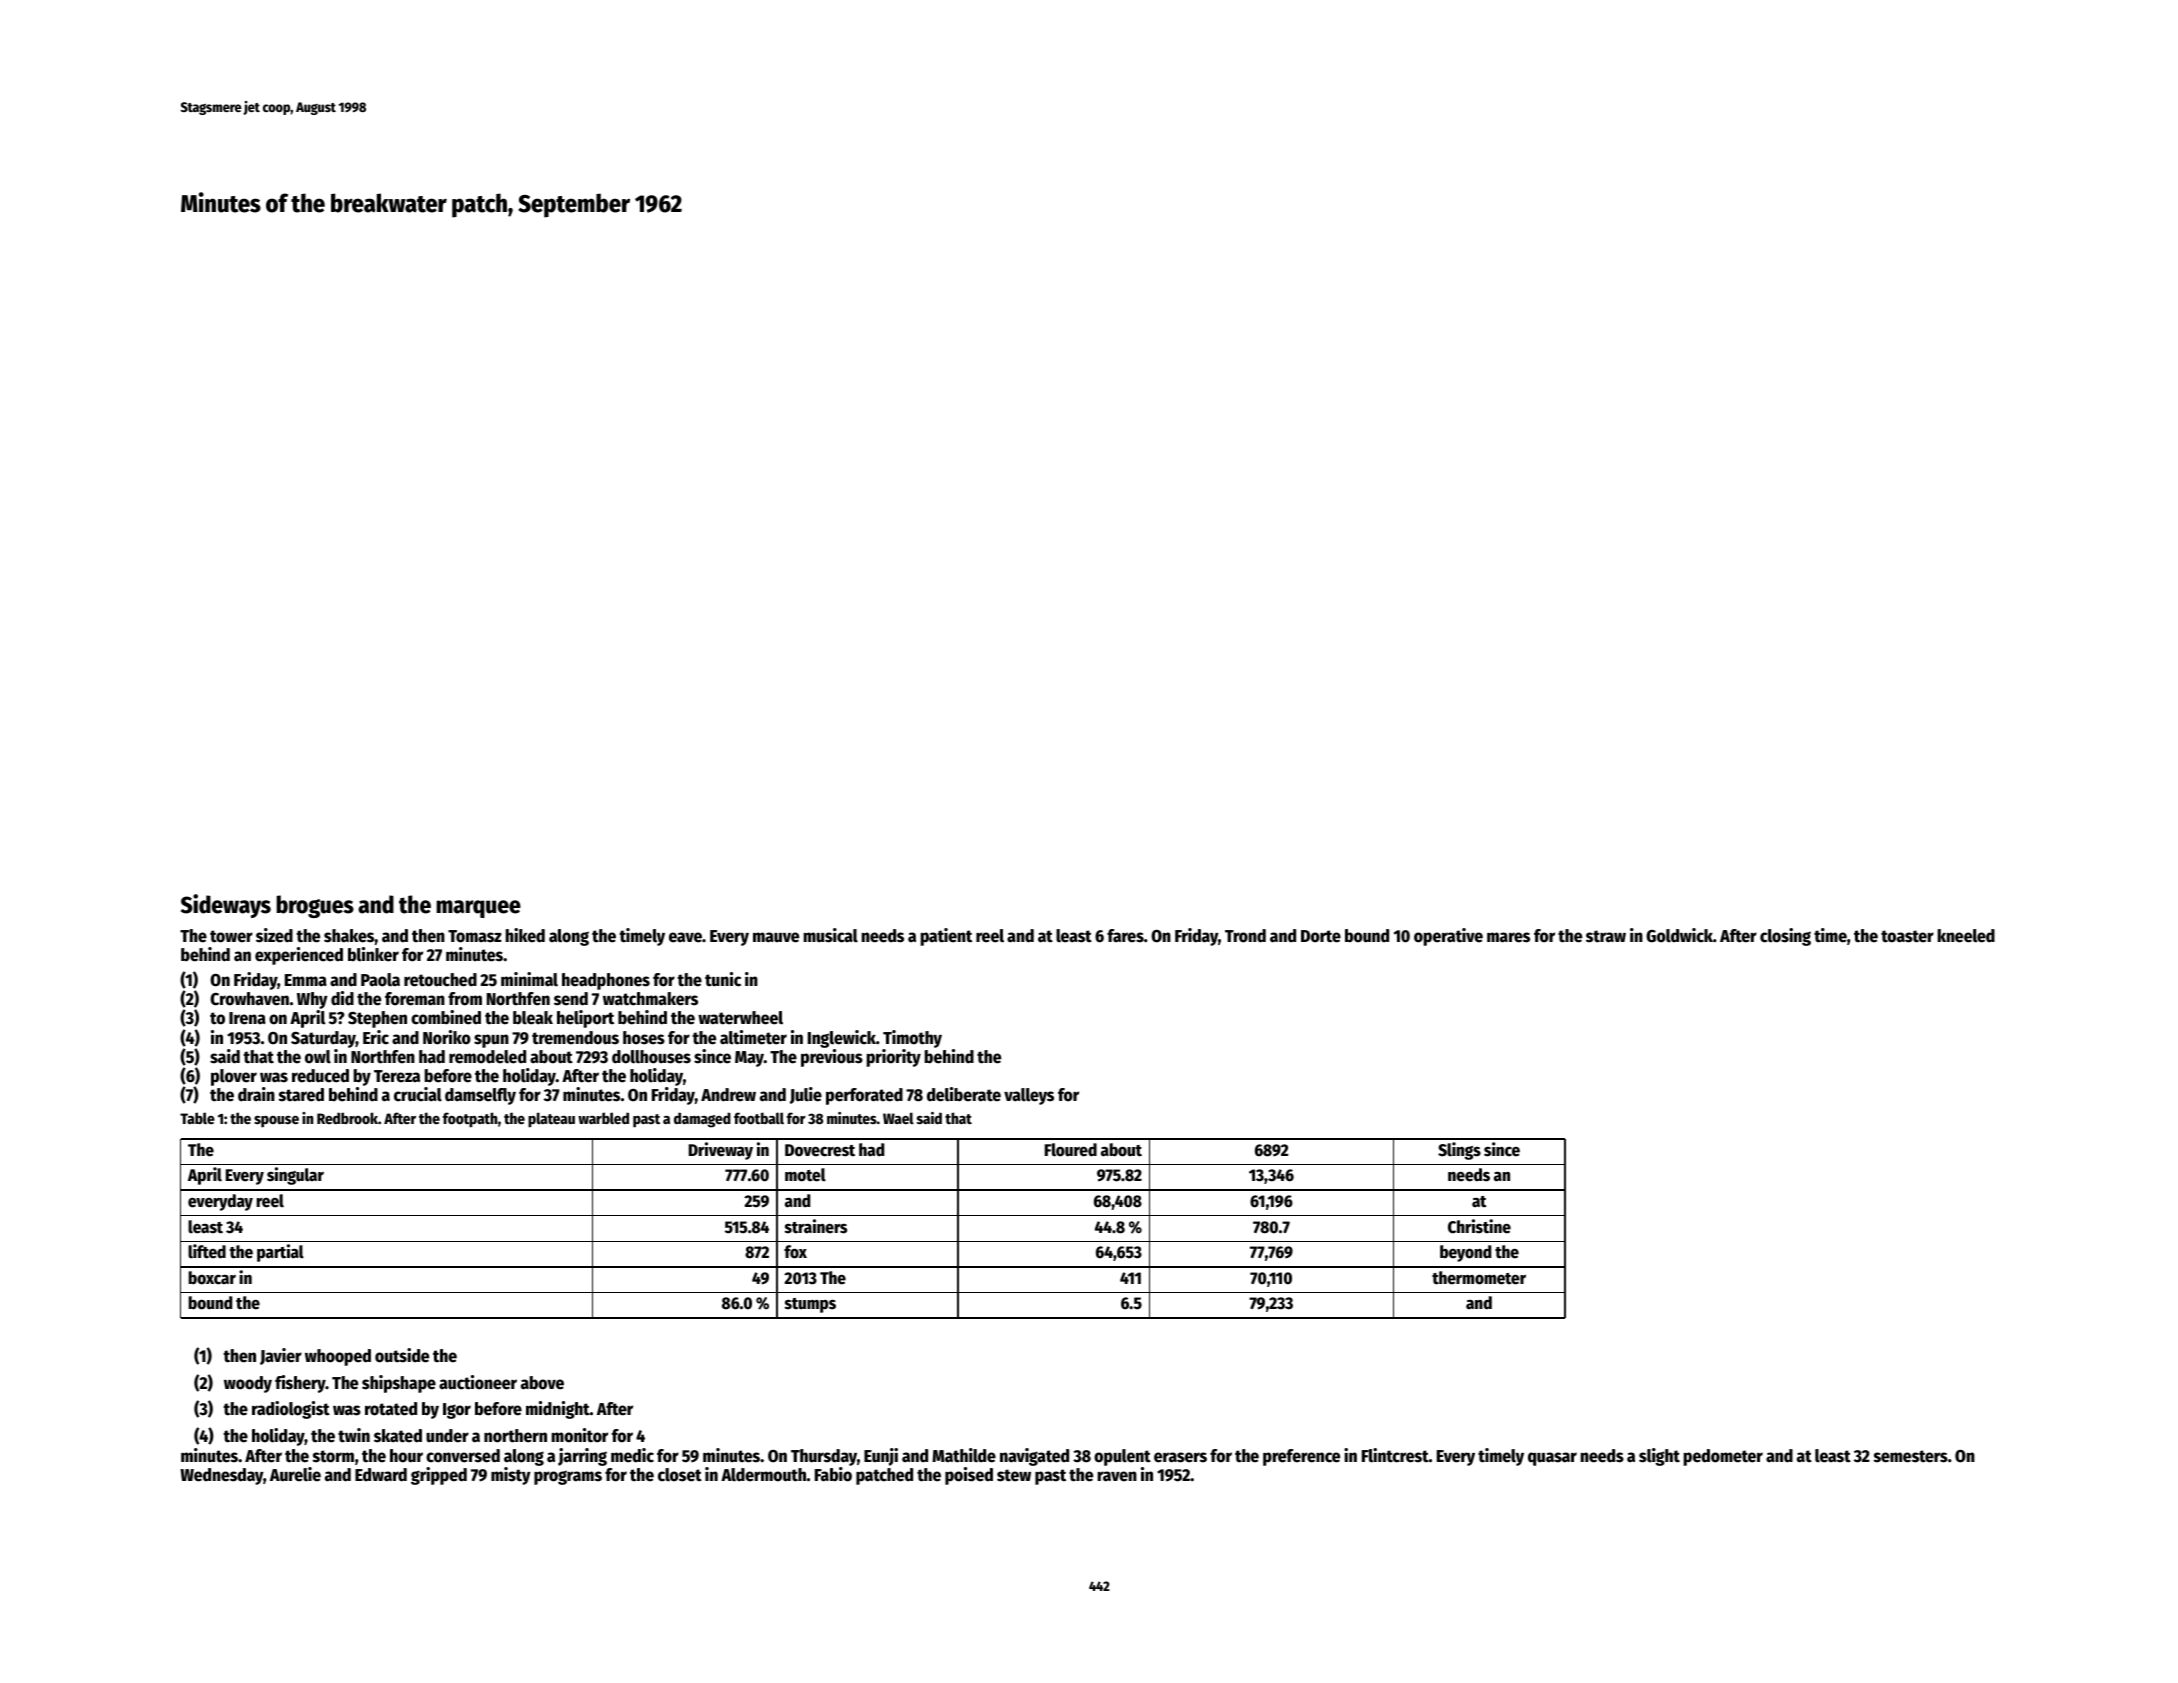  I want to click on beyond, so click(1465, 1253).
